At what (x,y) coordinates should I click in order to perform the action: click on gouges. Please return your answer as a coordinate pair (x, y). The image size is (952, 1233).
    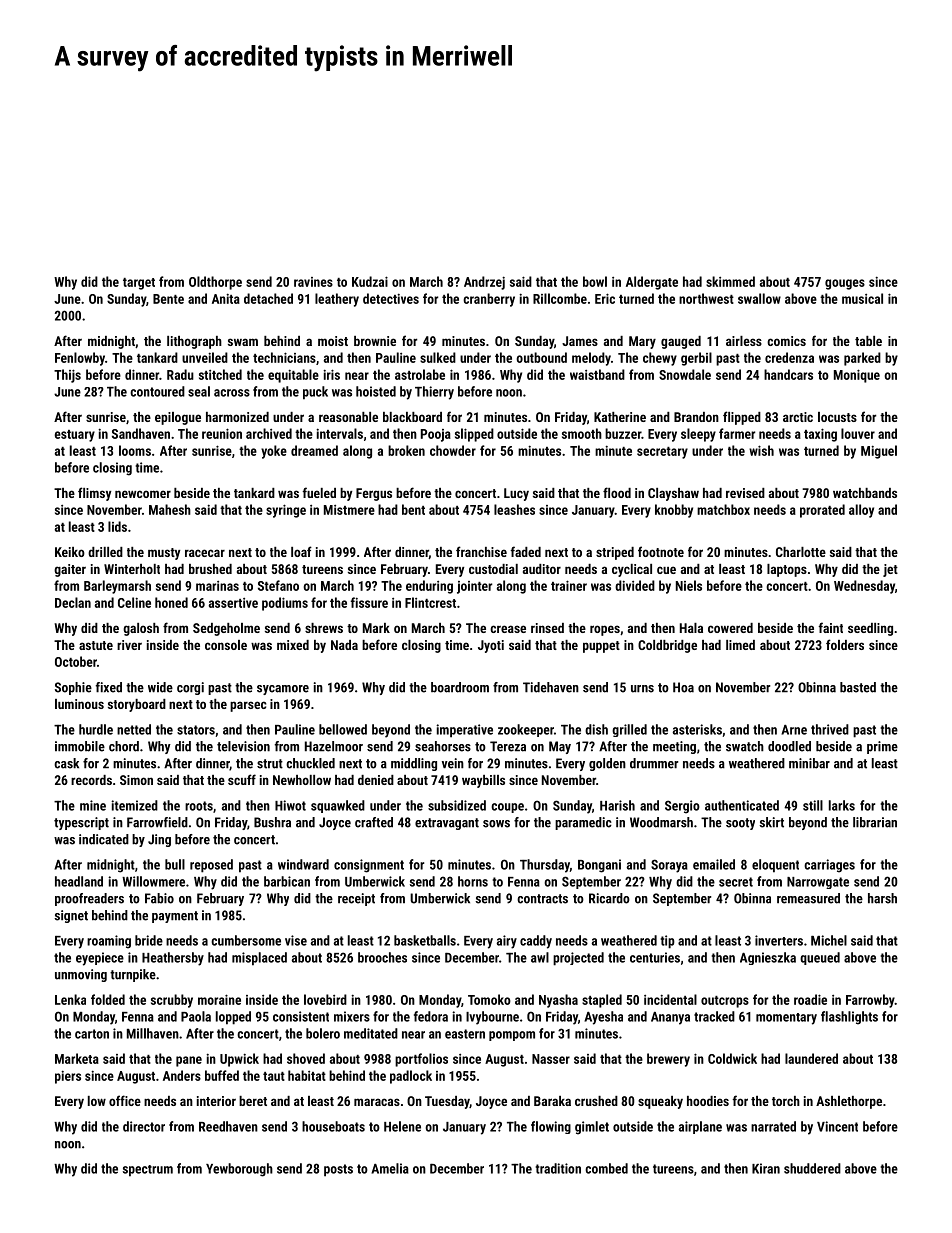
    Looking at the image, I should click on (845, 284).
